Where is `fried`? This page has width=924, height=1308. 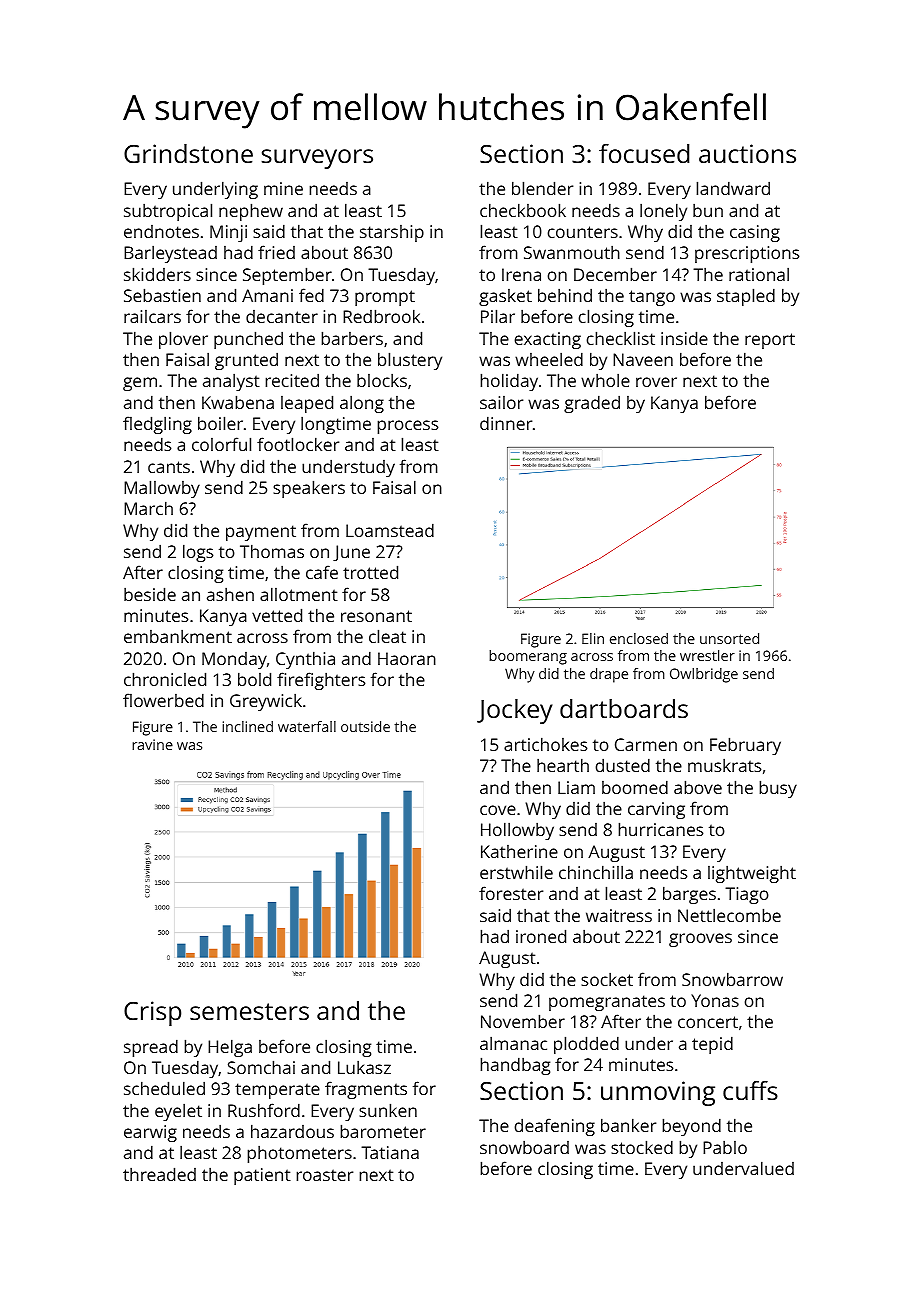 fried is located at coordinates (276, 252).
